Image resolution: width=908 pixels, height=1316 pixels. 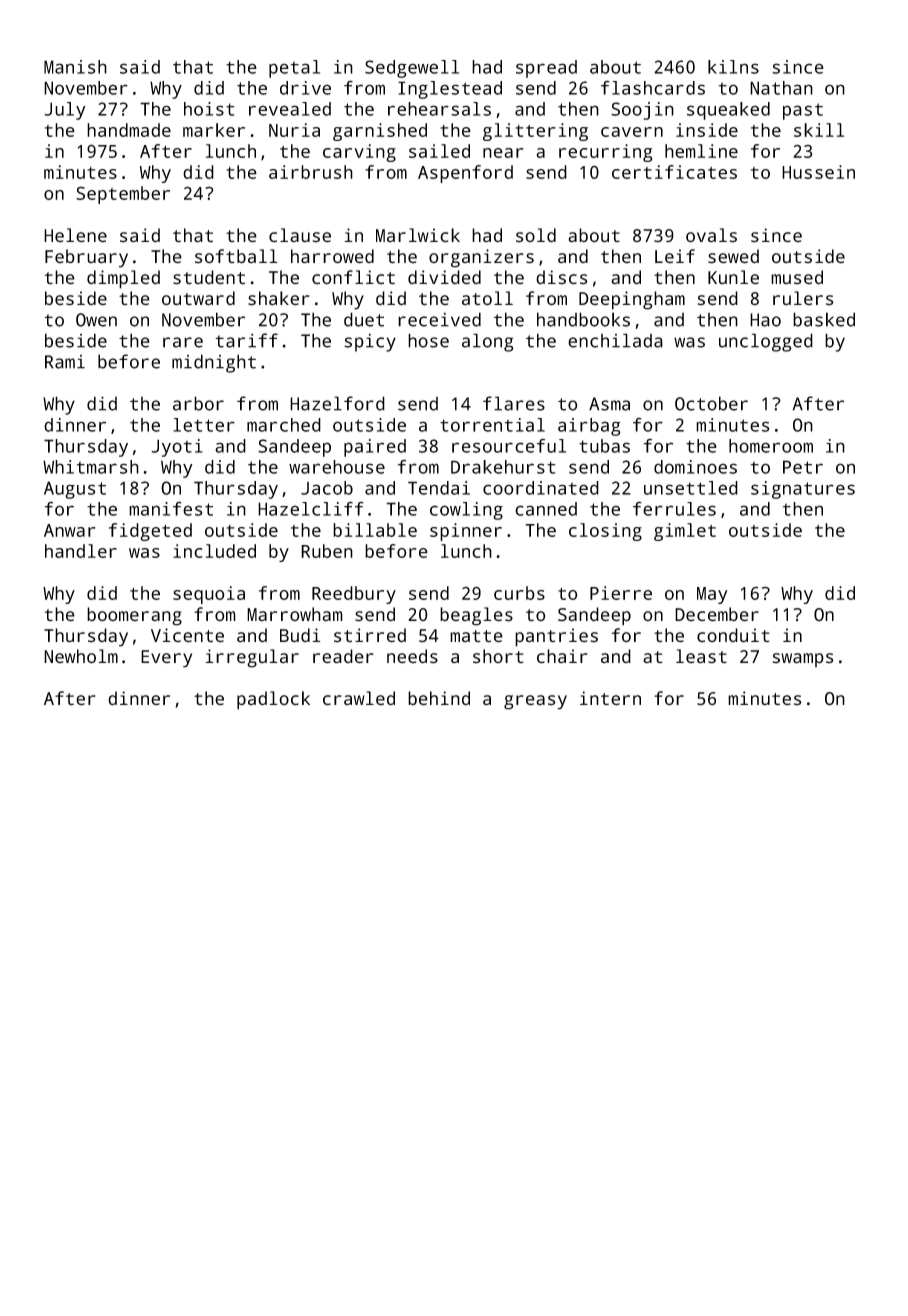 I want to click on Manish, so click(x=75, y=67).
